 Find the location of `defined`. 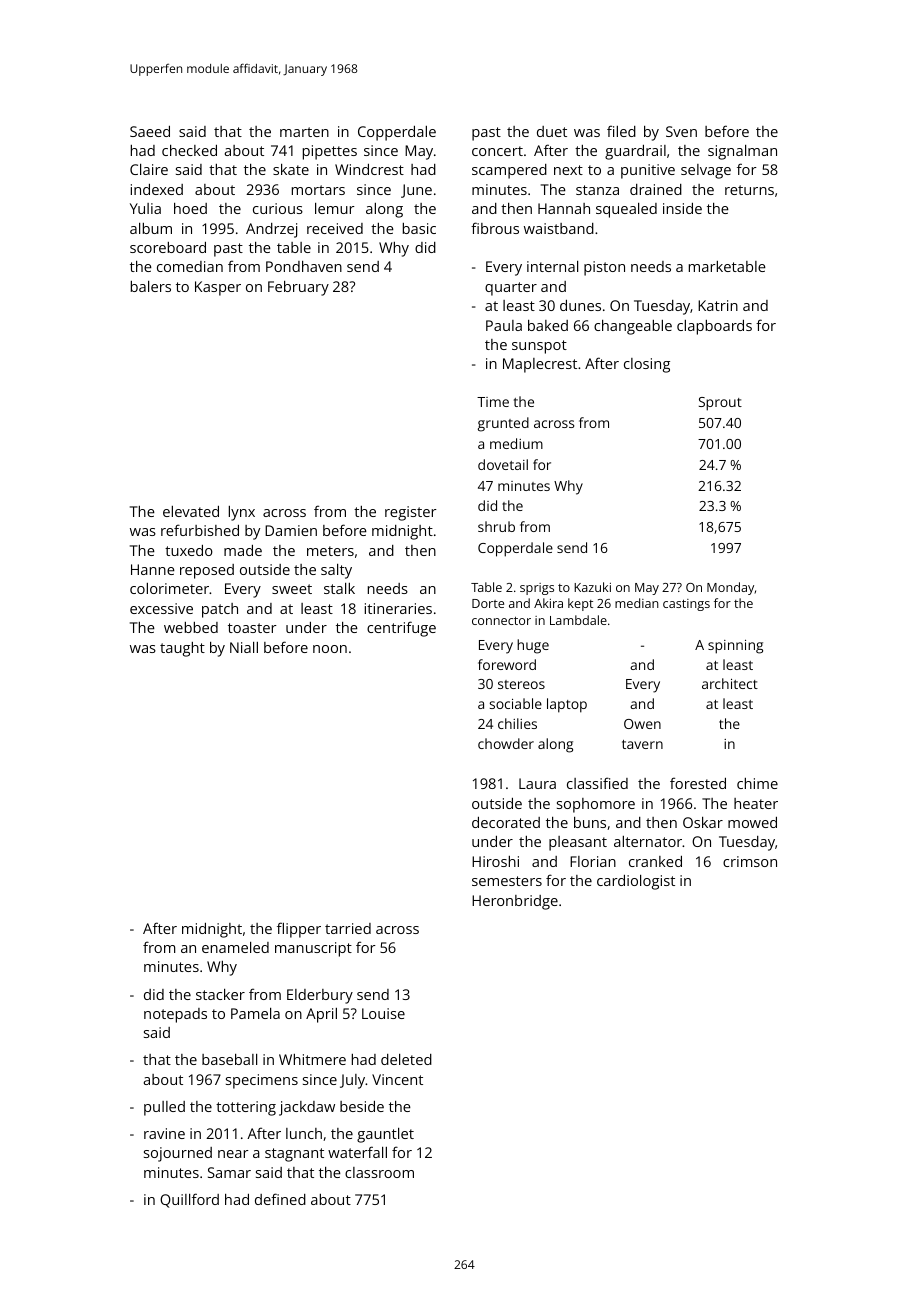

defined is located at coordinates (280, 1199).
